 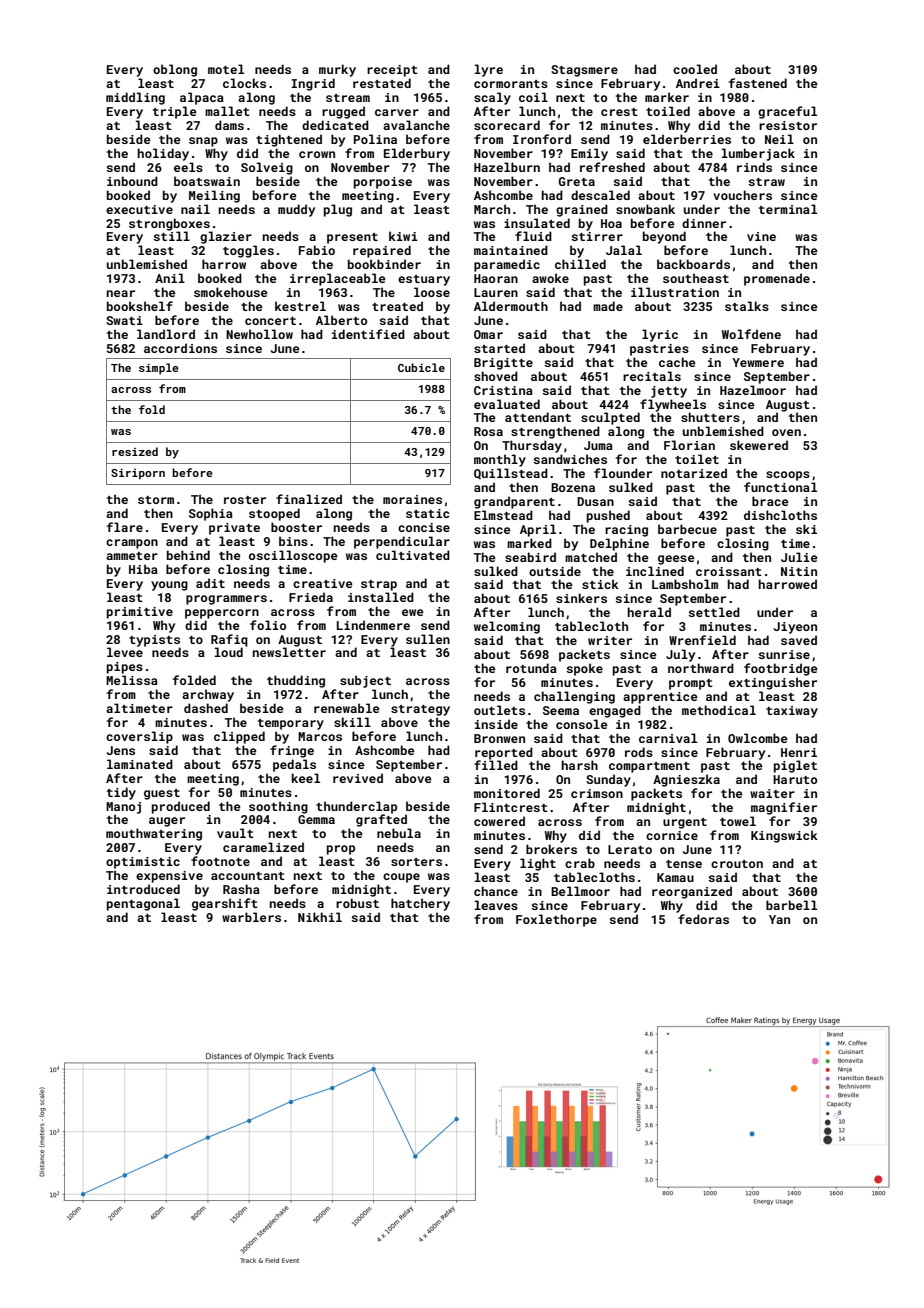 What do you see at coordinates (788, 209) in the screenshot?
I see `terminal` at bounding box center [788, 209].
